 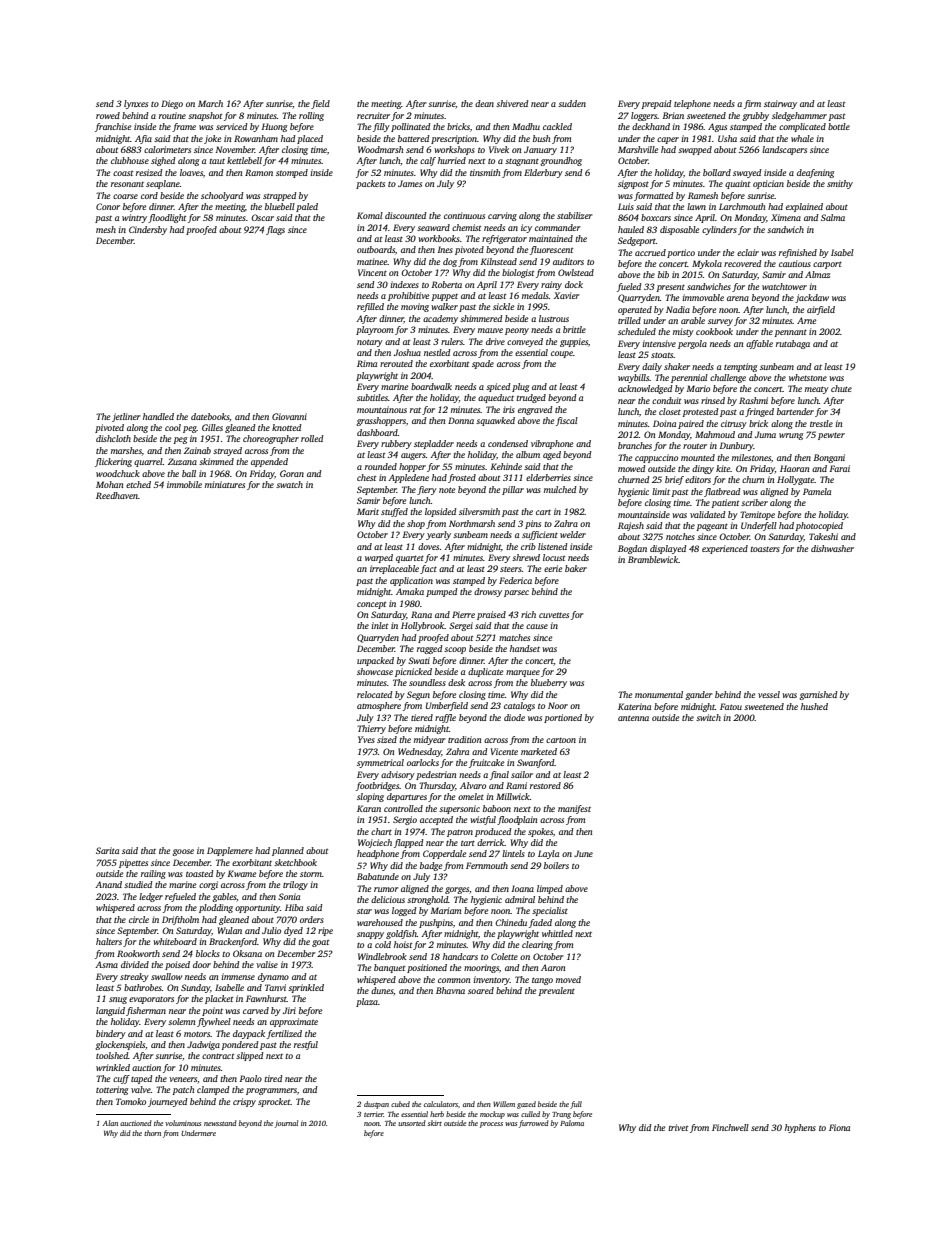 What do you see at coordinates (107, 850) in the document?
I see `Sarita` at bounding box center [107, 850].
